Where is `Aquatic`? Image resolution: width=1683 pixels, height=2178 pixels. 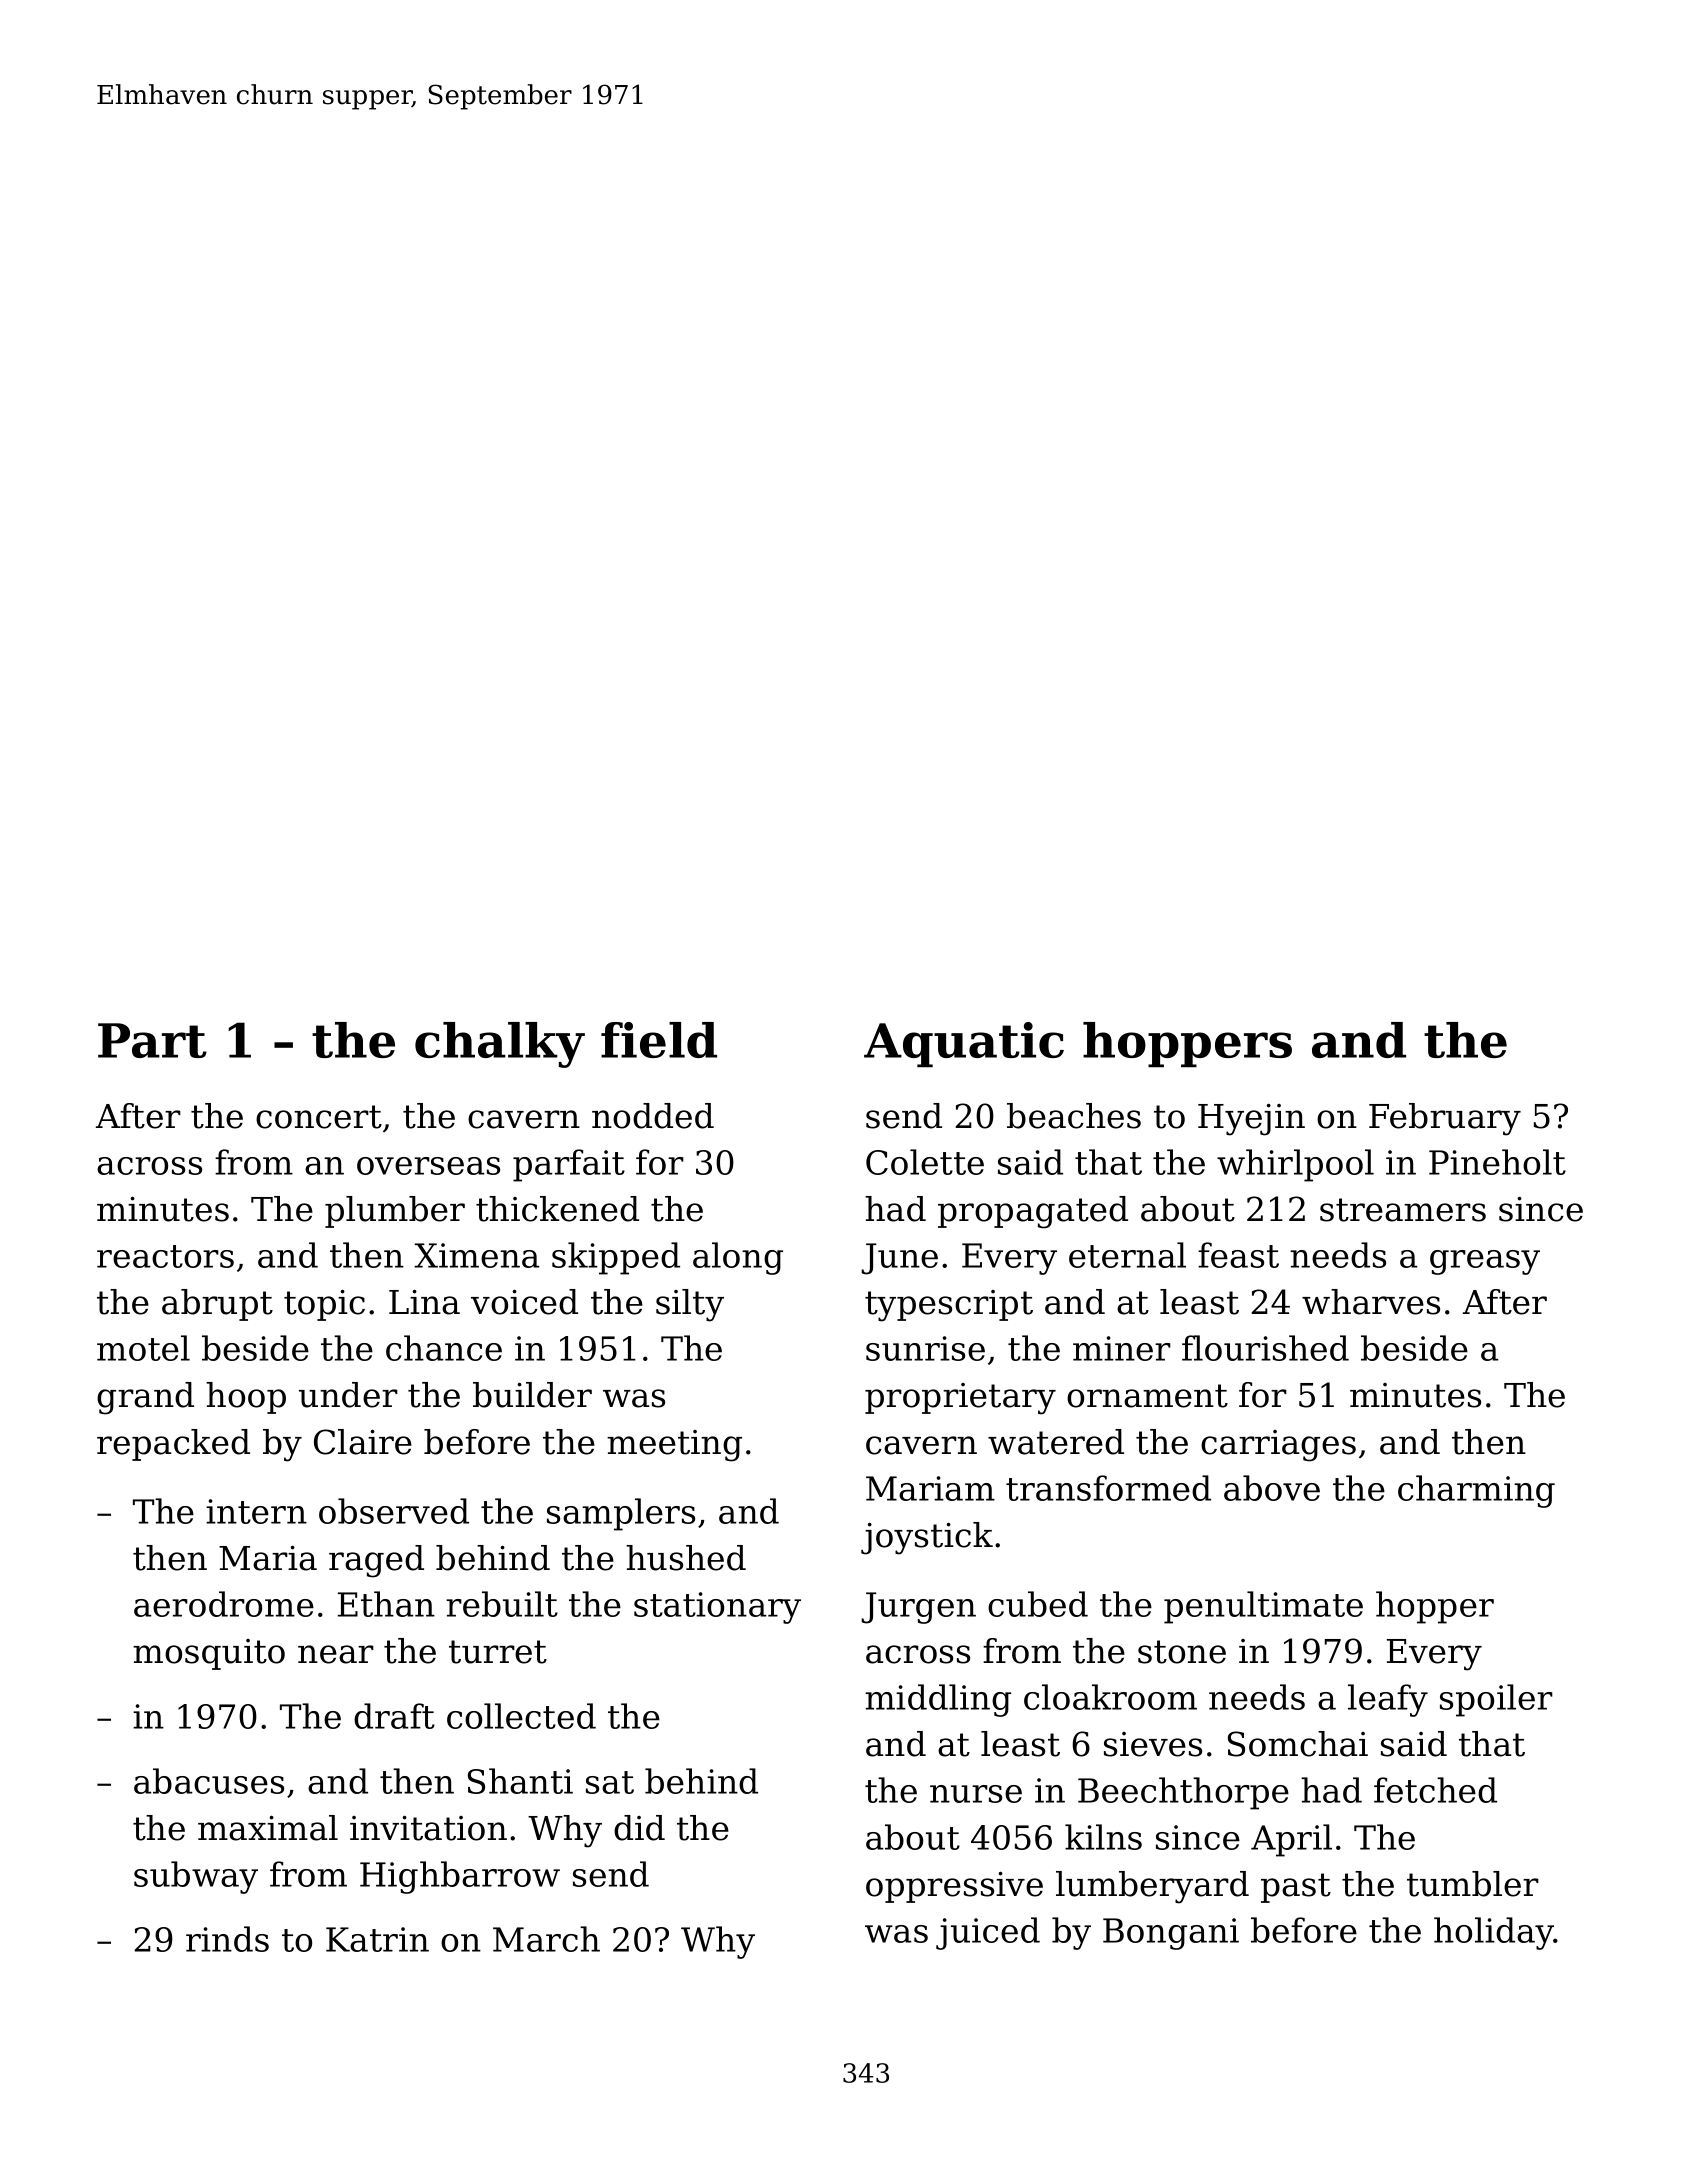
Aquatic is located at coordinates (964, 1044).
